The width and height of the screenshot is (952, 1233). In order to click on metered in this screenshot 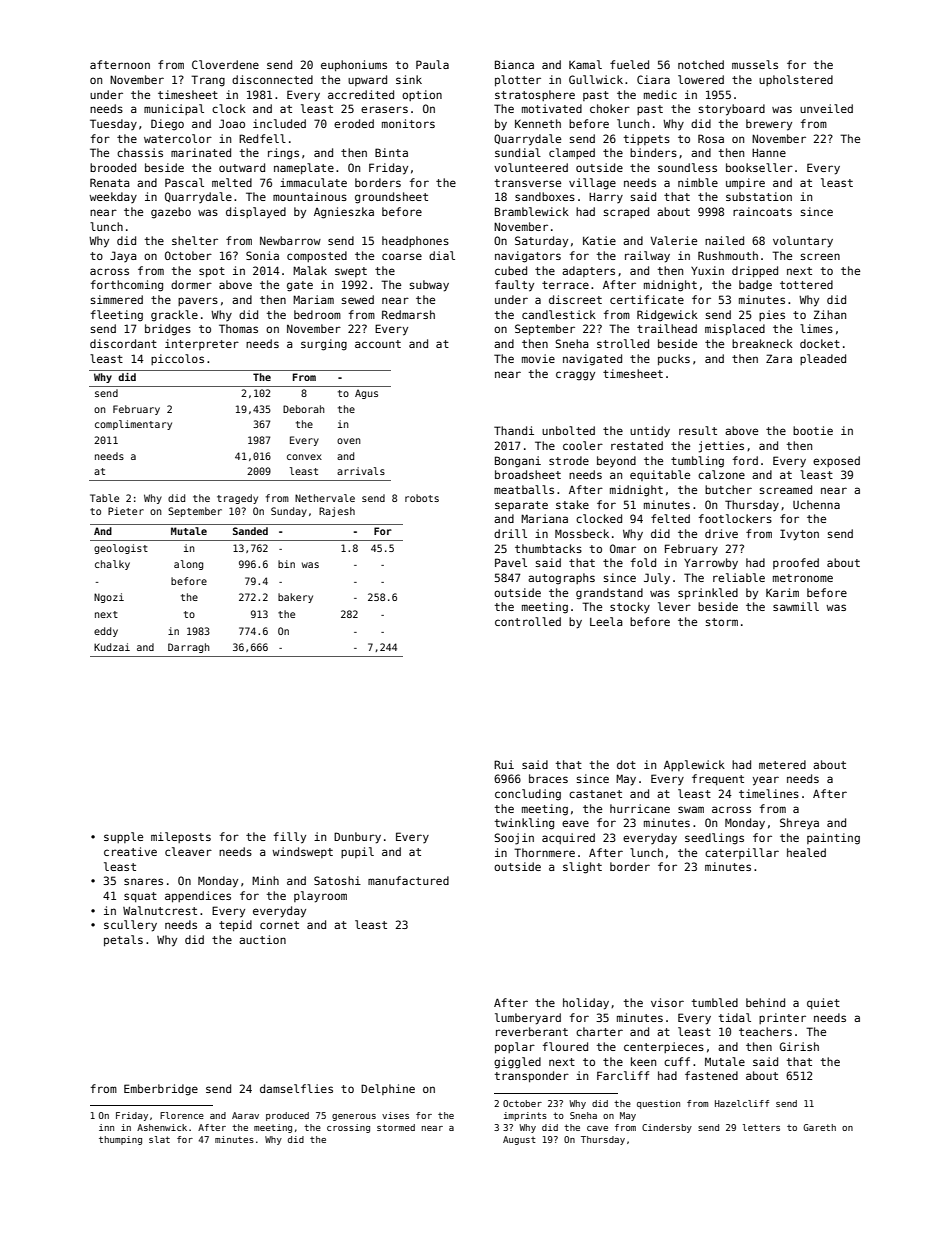, I will do `click(782, 764)`.
